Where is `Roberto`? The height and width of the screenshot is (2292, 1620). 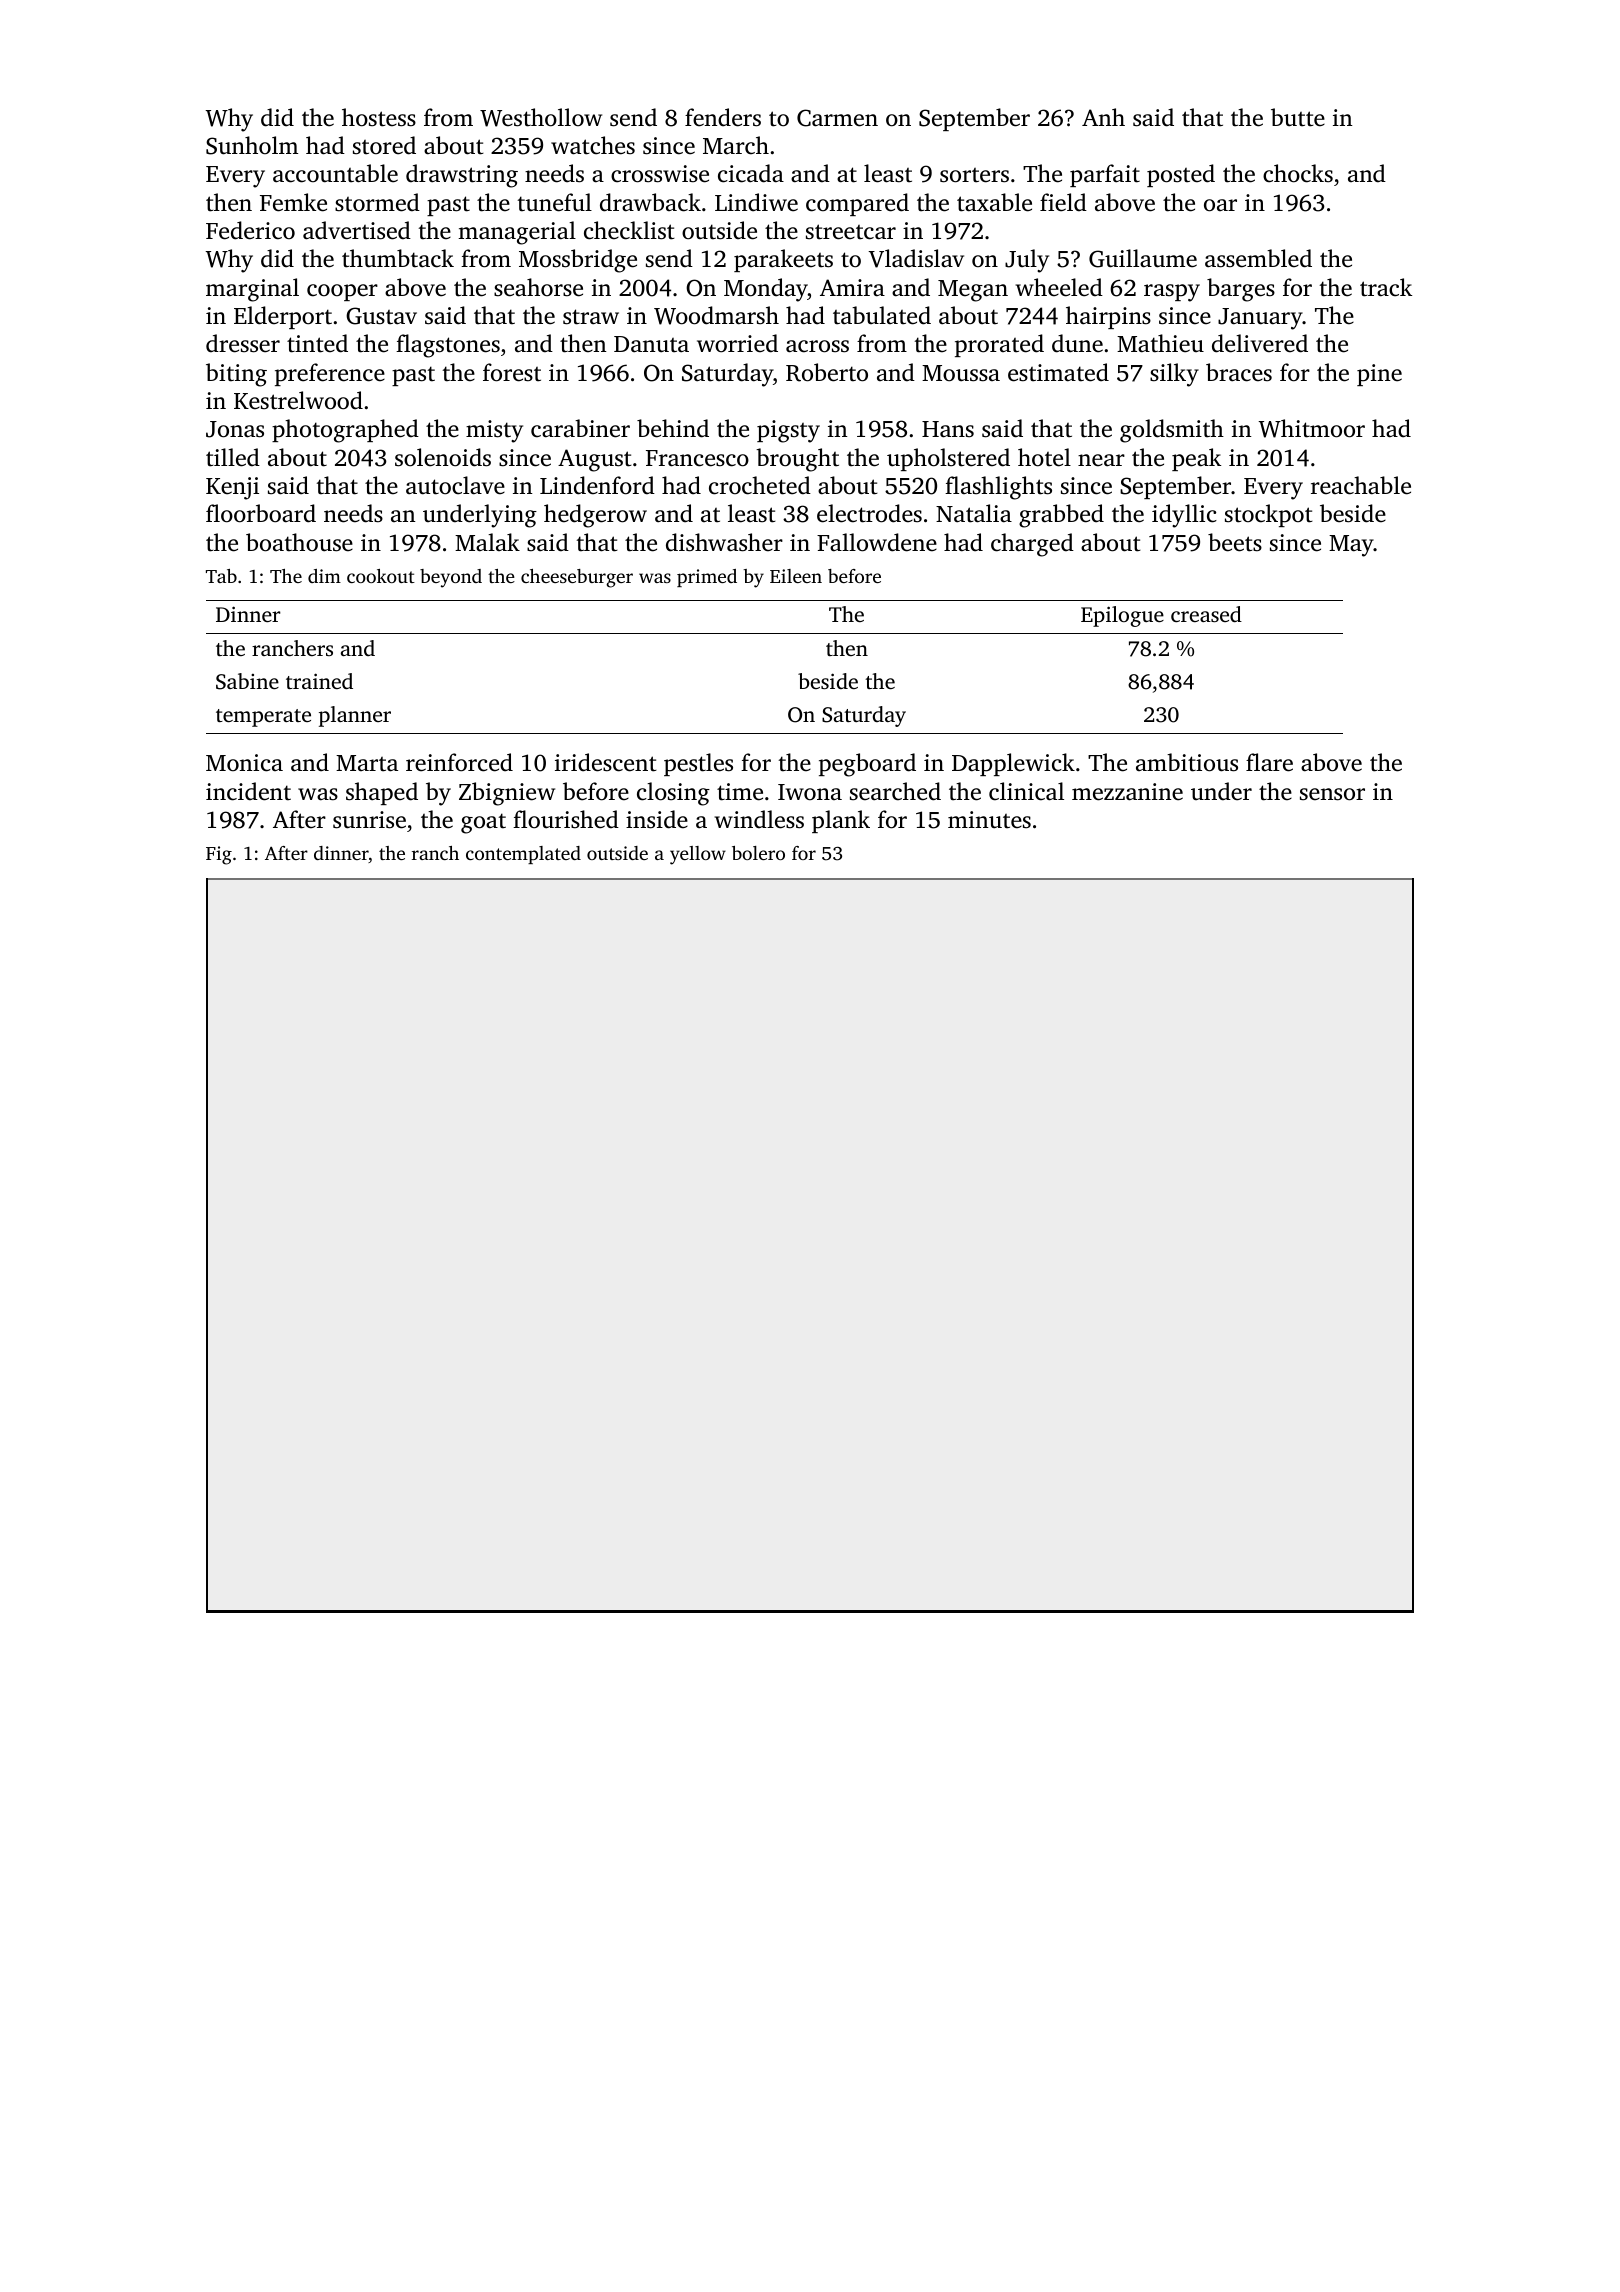
Roberto is located at coordinates (827, 372).
